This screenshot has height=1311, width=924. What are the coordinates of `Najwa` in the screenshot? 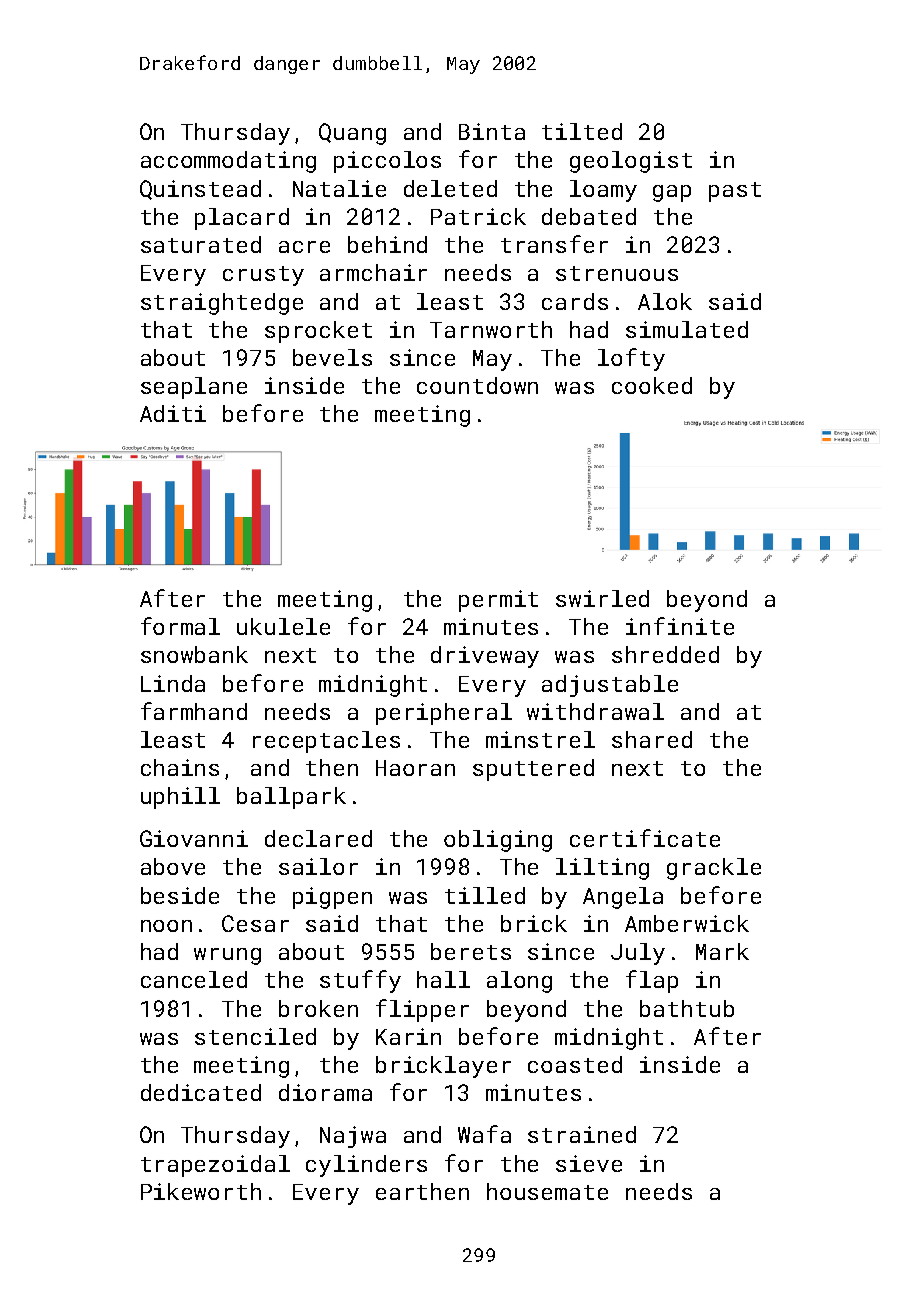 It's located at (353, 1137).
